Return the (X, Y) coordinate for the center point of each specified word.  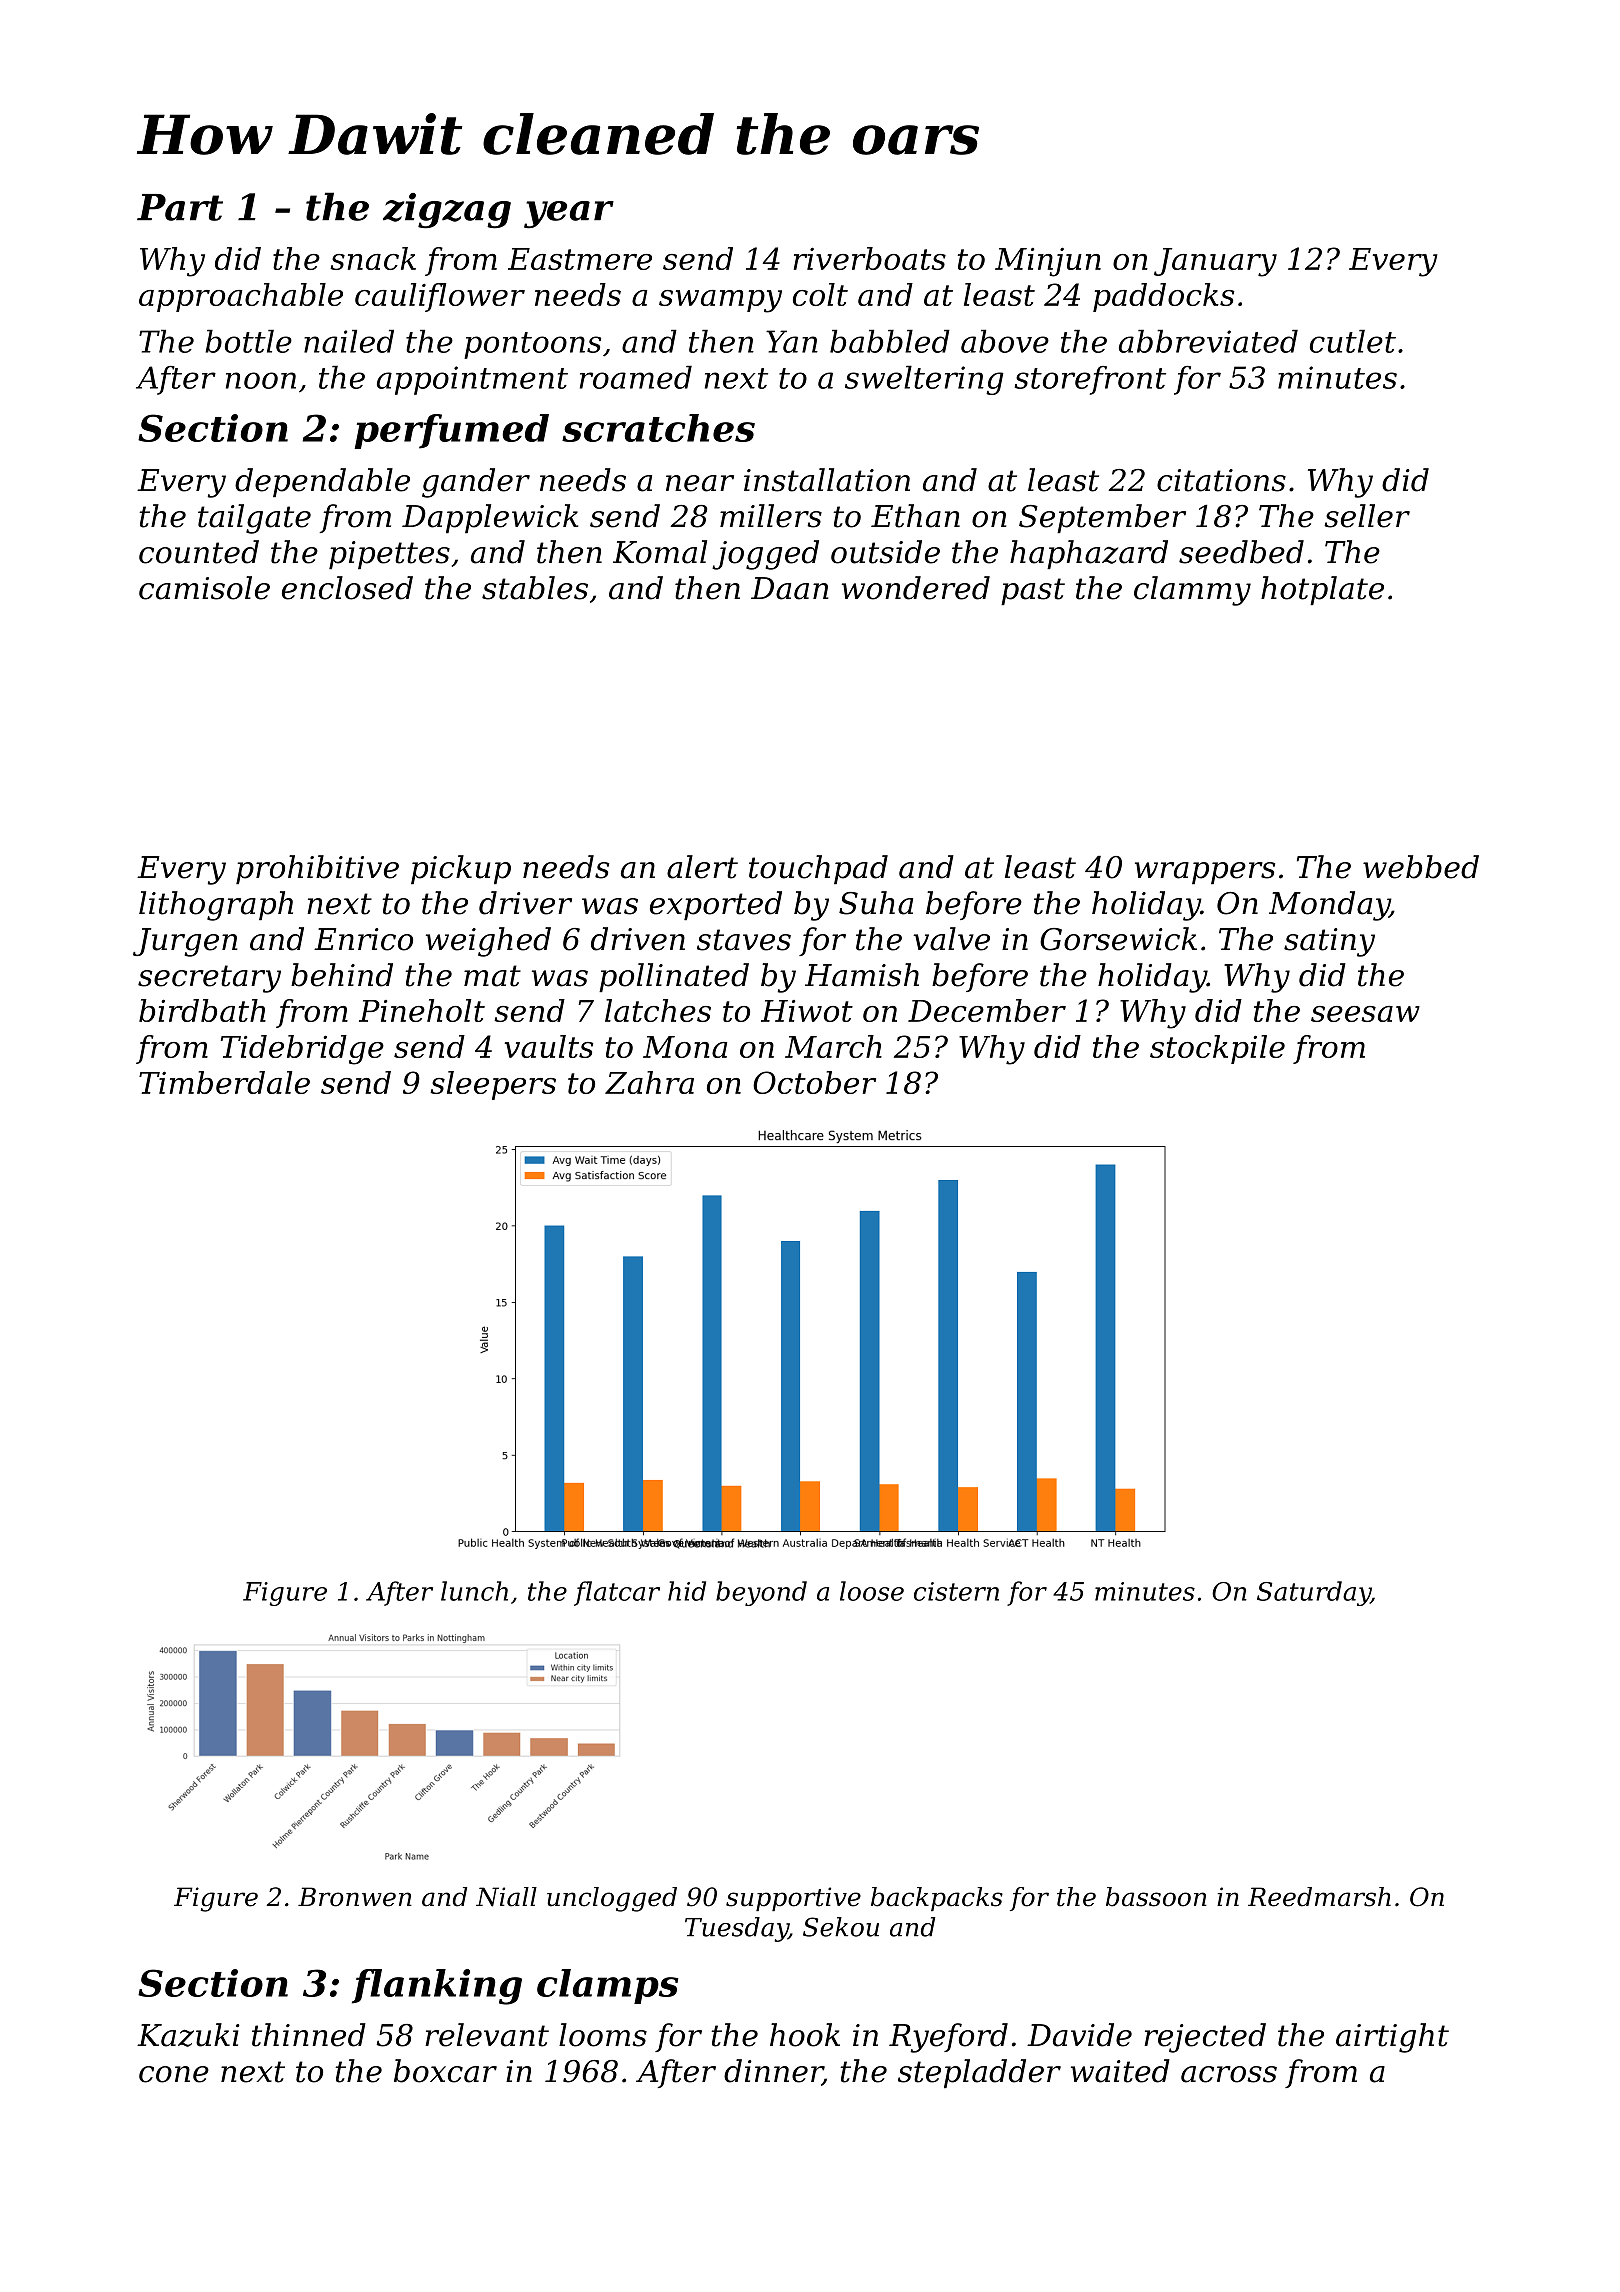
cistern (956, 1591)
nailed (349, 341)
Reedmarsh (1319, 1897)
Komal (660, 552)
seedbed (1241, 552)
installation (827, 480)
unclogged (612, 1899)
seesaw (1365, 1014)
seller (1367, 516)
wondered (916, 588)
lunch (474, 1591)
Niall (506, 1897)
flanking (437, 1987)
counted (199, 552)
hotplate (1322, 590)
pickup (461, 869)
